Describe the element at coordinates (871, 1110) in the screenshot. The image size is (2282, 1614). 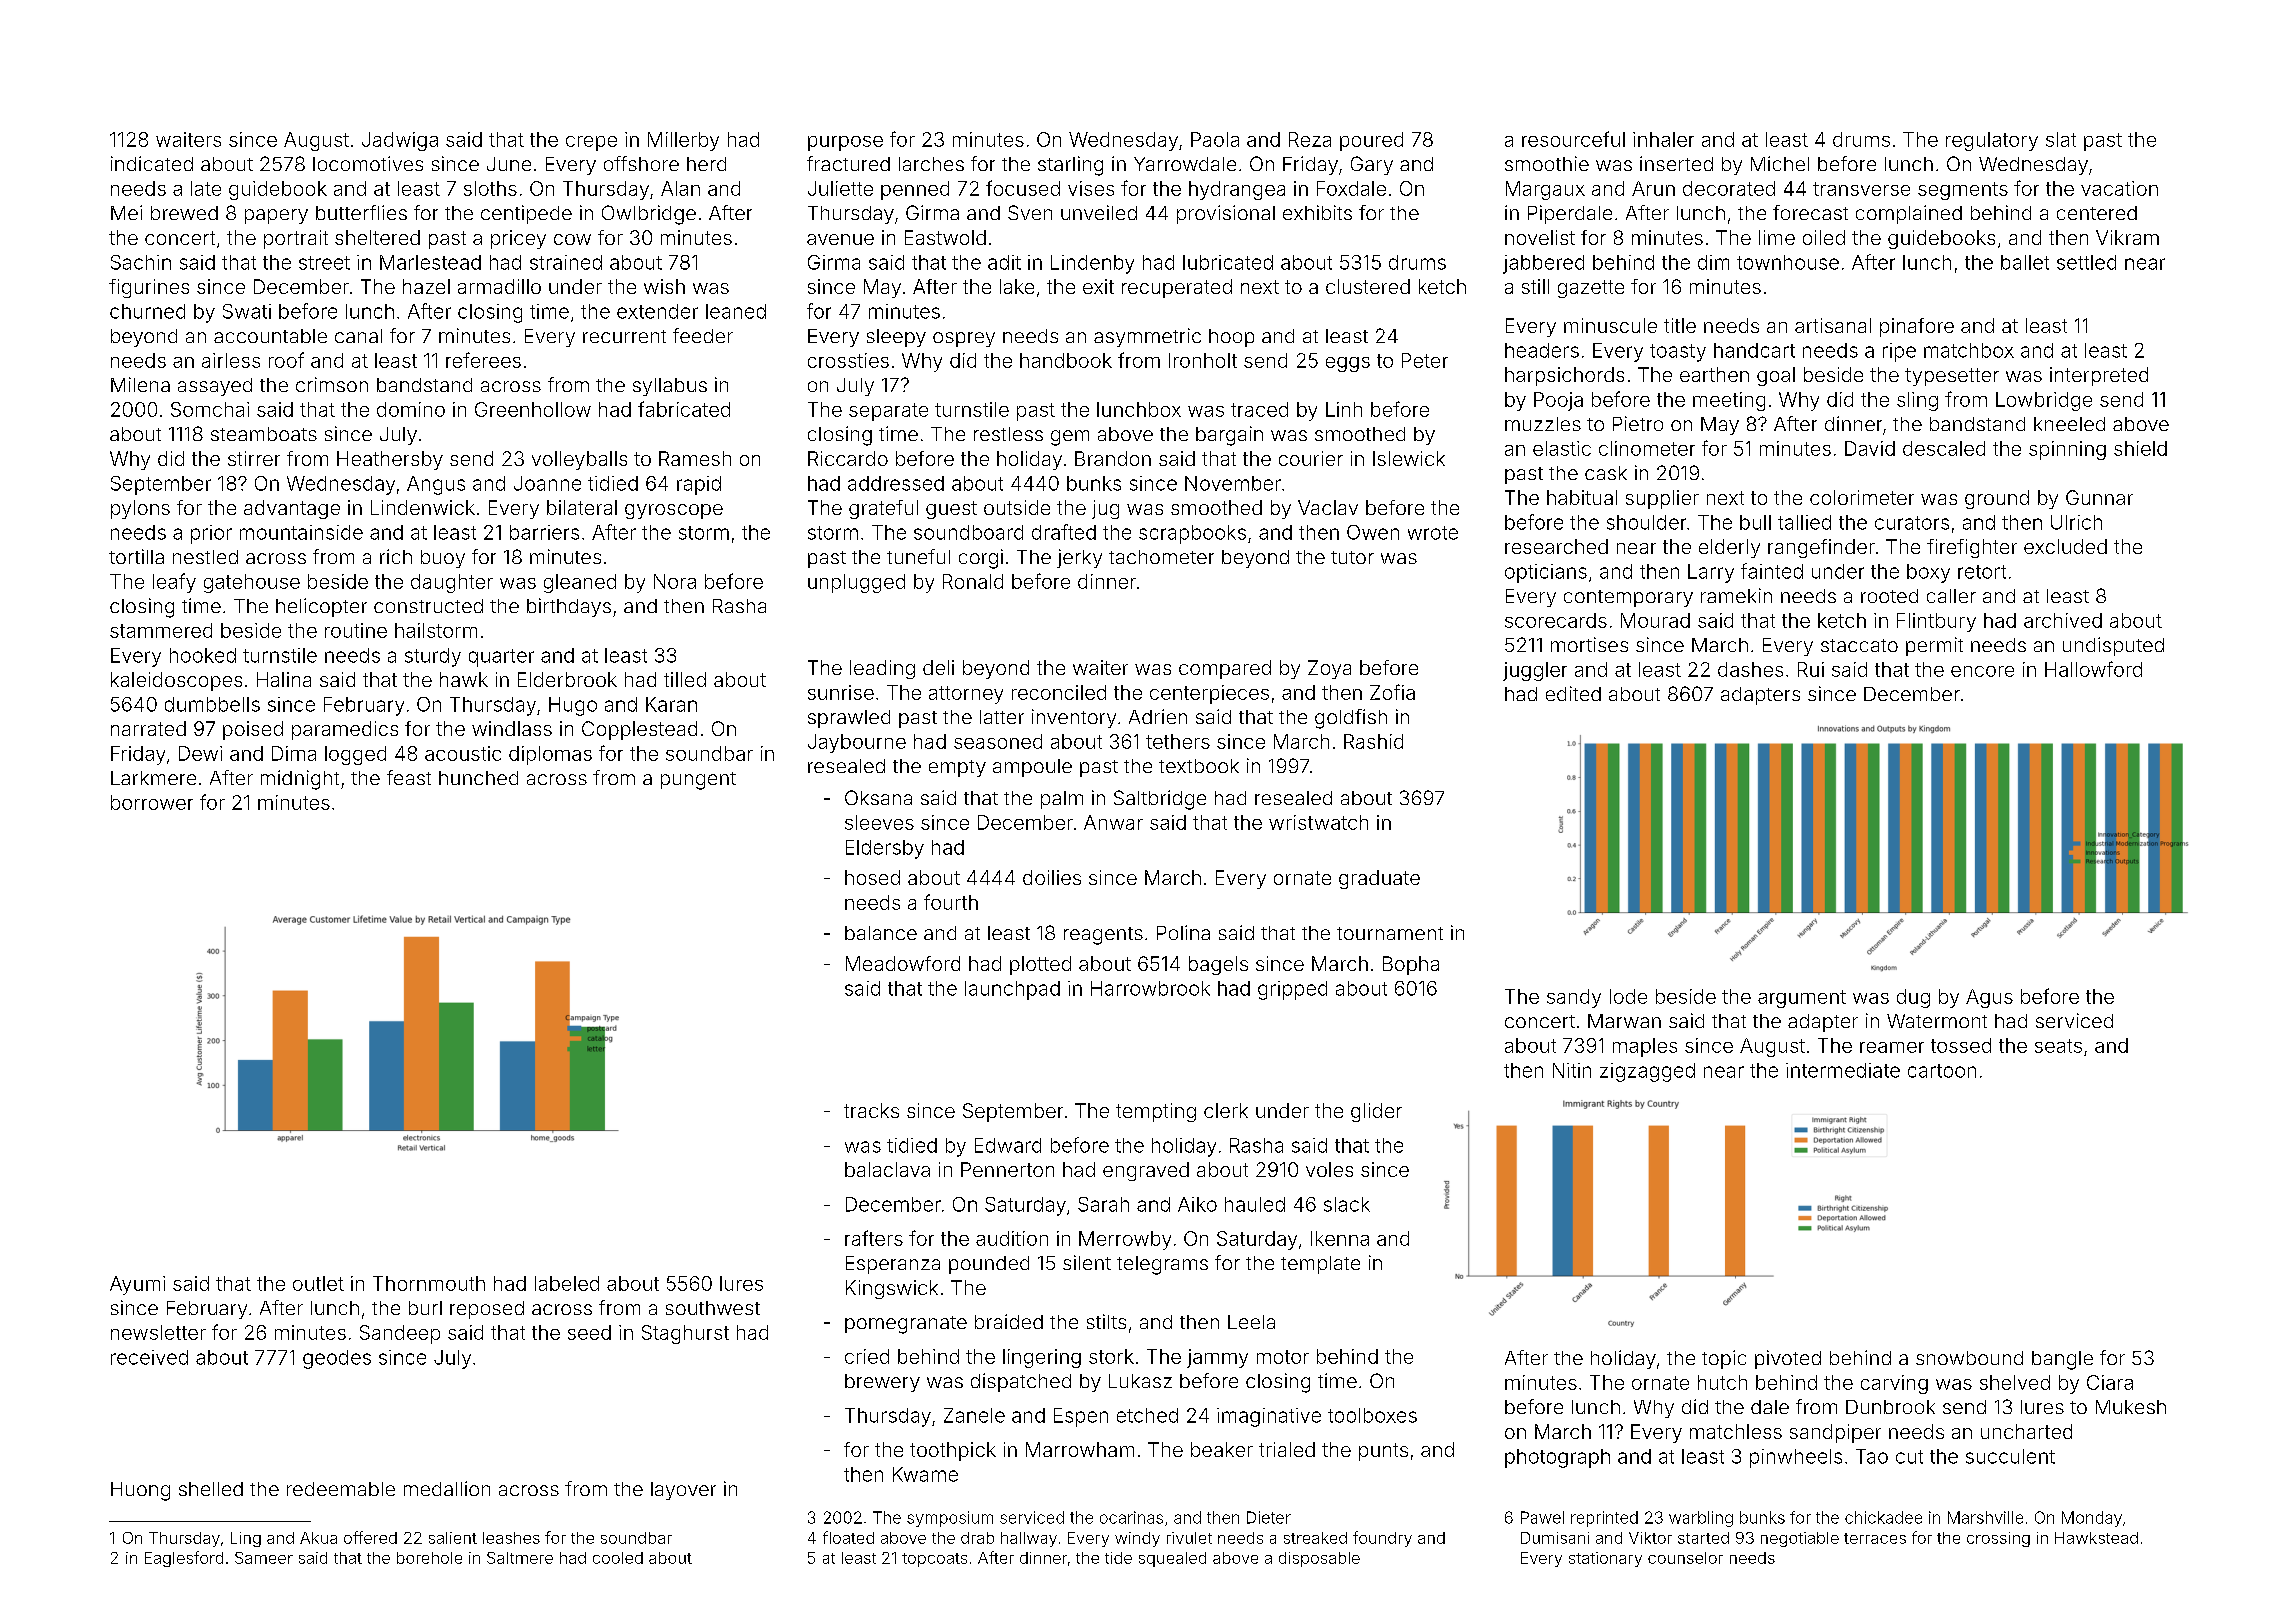
I see `tracks` at that location.
